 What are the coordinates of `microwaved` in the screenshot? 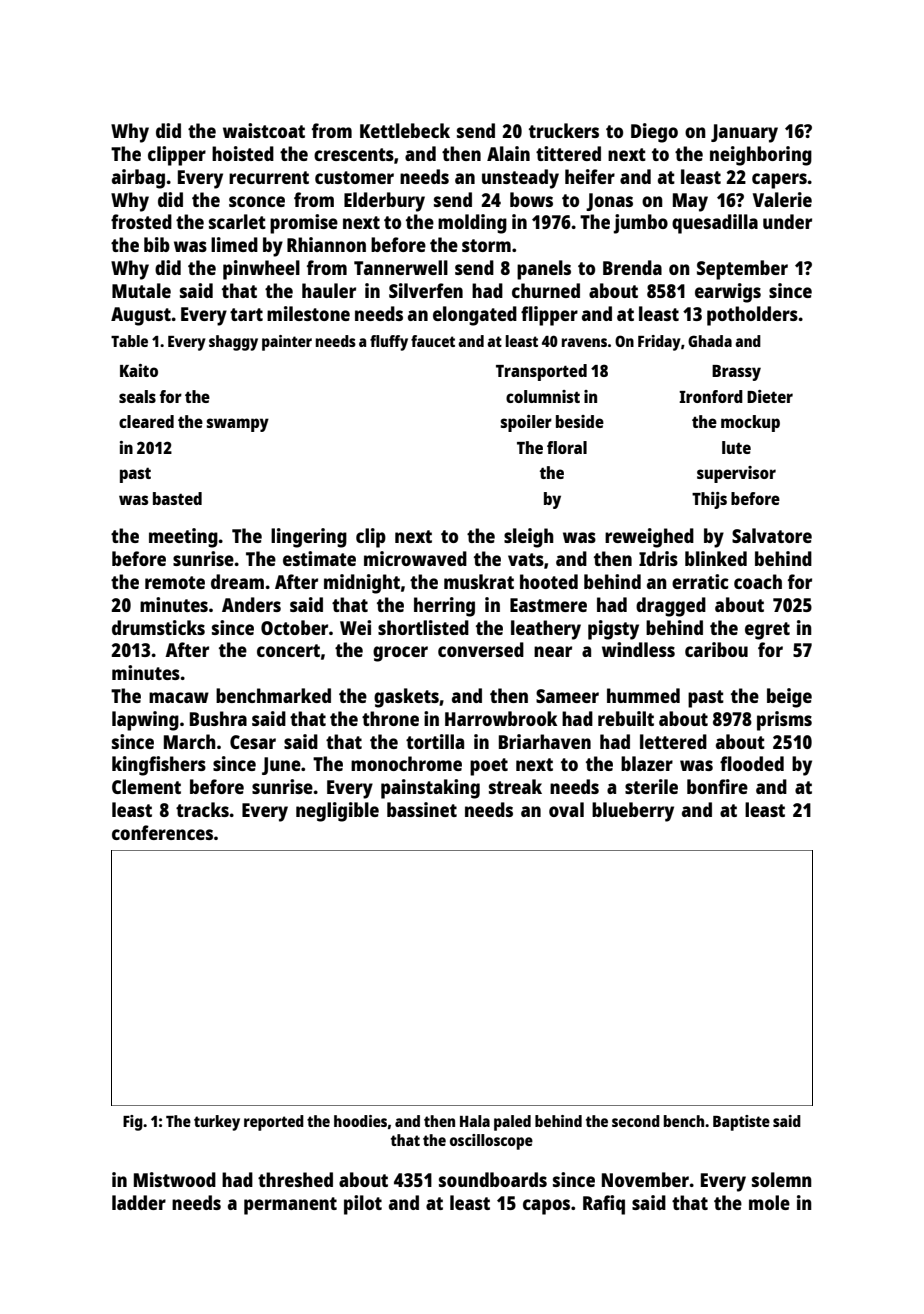 It's located at (415, 558).
